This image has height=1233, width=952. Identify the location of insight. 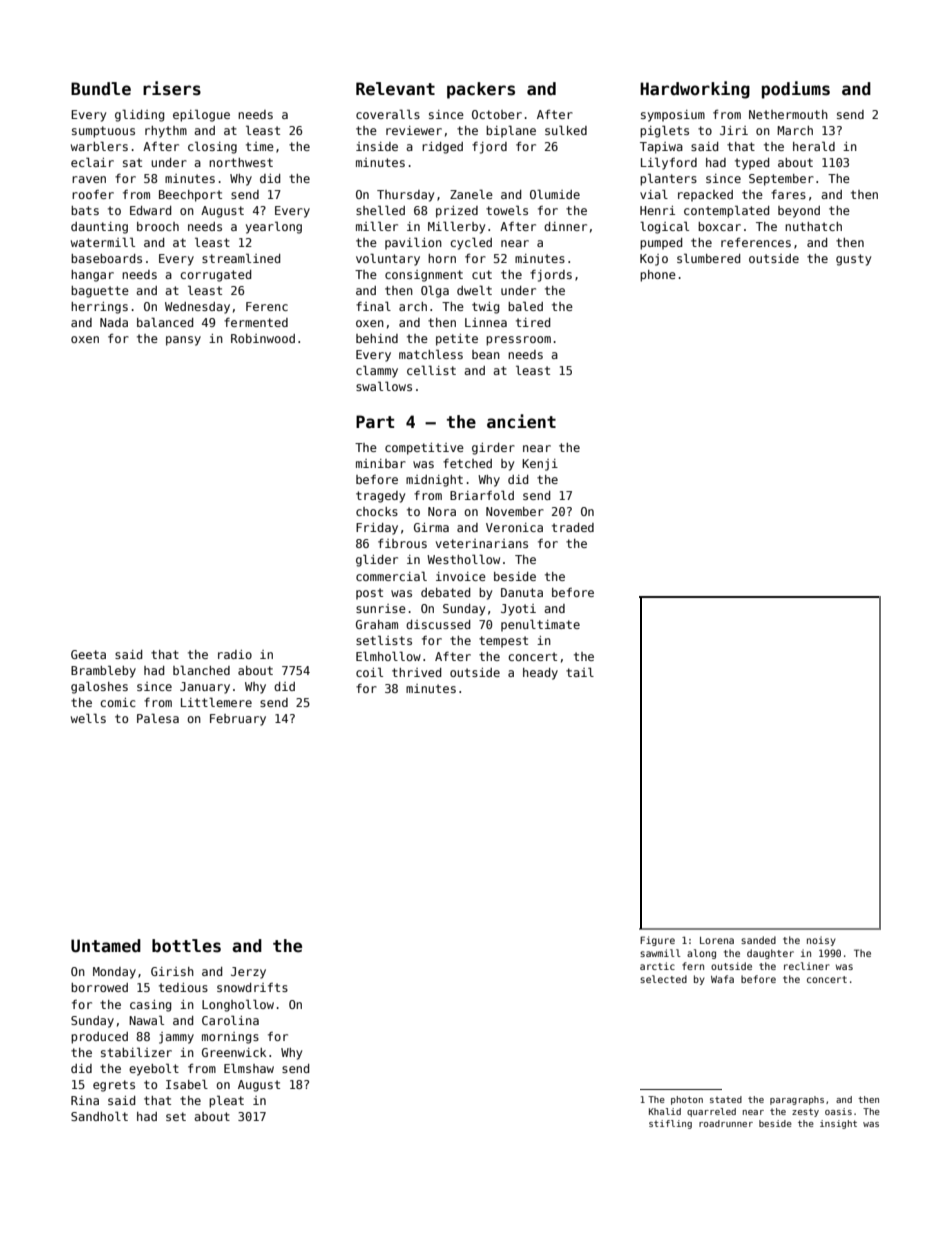
(838, 1124).
